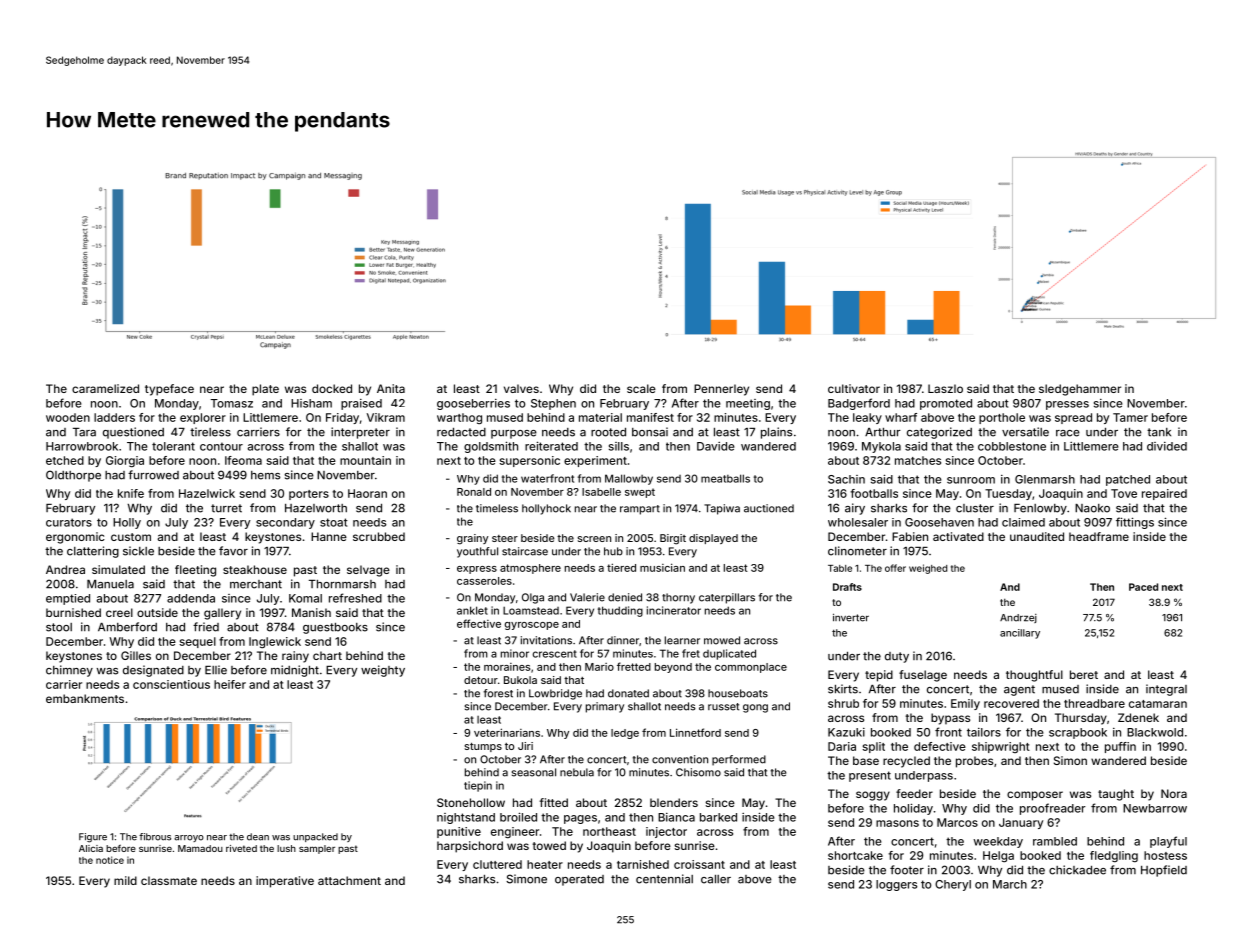  What do you see at coordinates (391, 388) in the screenshot?
I see `Anita` at bounding box center [391, 388].
